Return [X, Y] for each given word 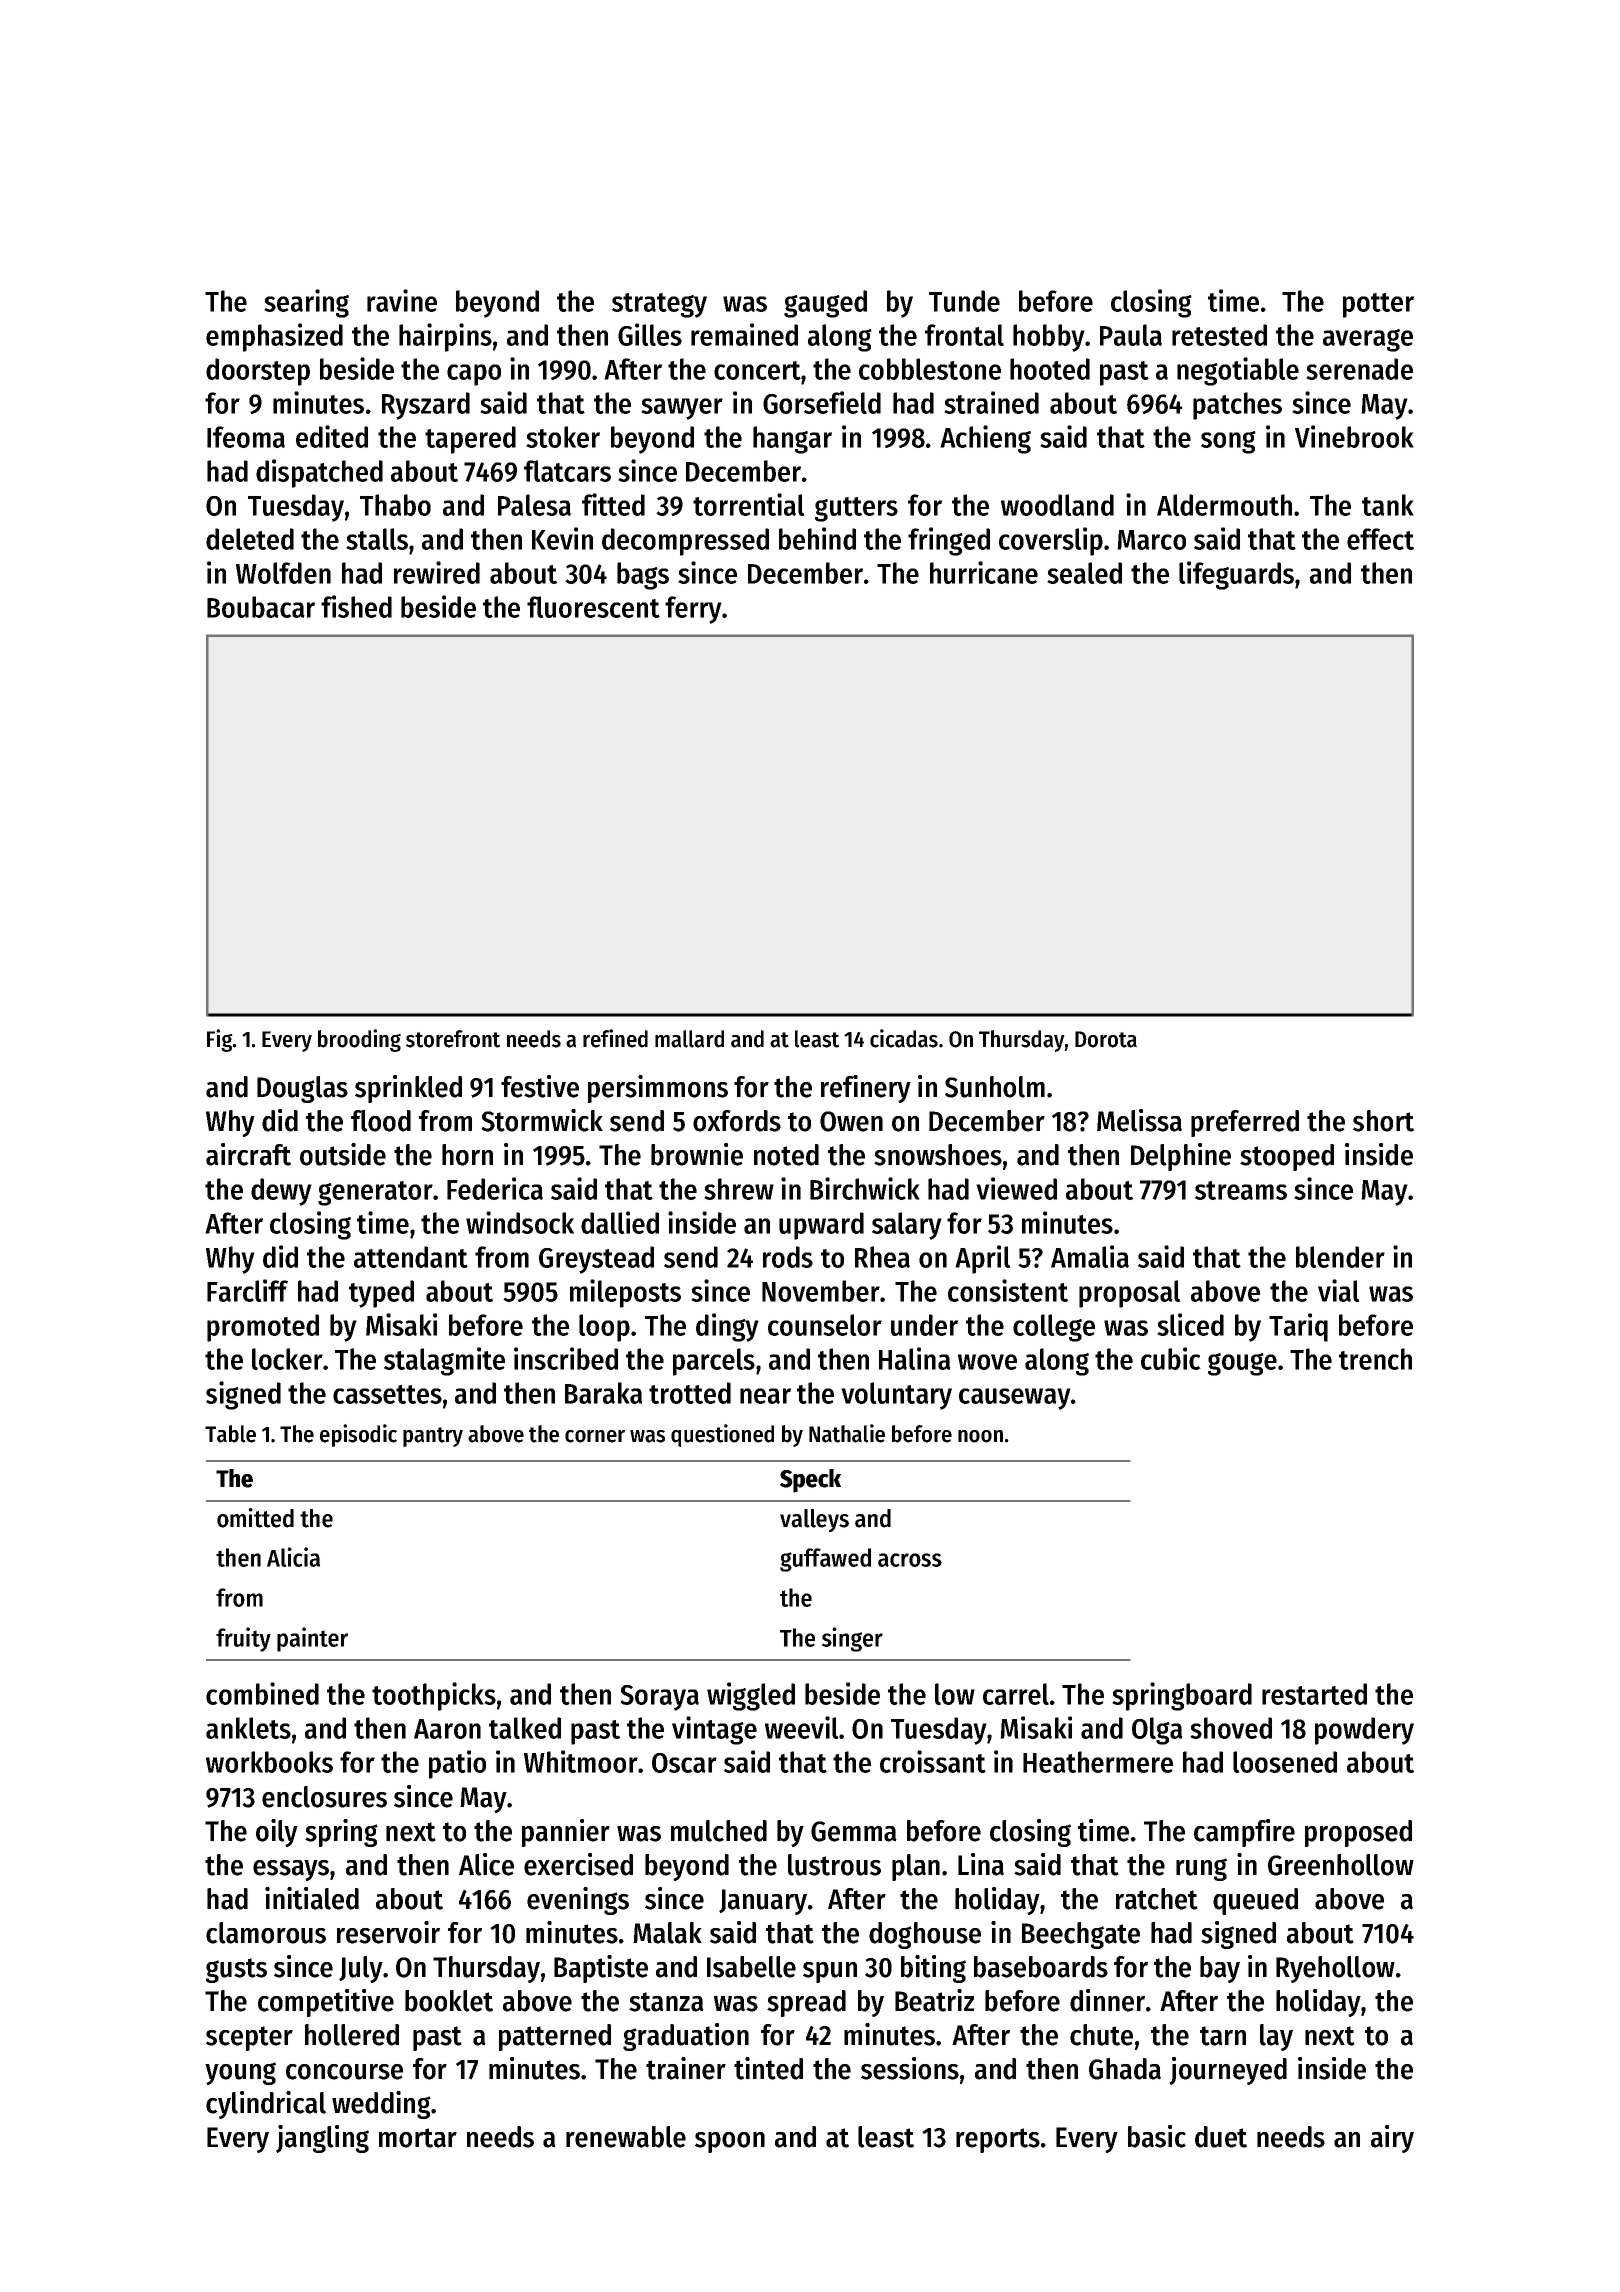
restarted [1314, 1694]
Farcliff [247, 1290]
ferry [693, 610]
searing [306, 303]
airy [1392, 2139]
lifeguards [1236, 575]
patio [457, 1764]
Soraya [659, 1698]
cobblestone [930, 369]
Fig [220, 1040]
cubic [1171, 1358]
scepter [249, 2038]
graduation [686, 2037]
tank [1388, 505]
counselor [825, 1325]
